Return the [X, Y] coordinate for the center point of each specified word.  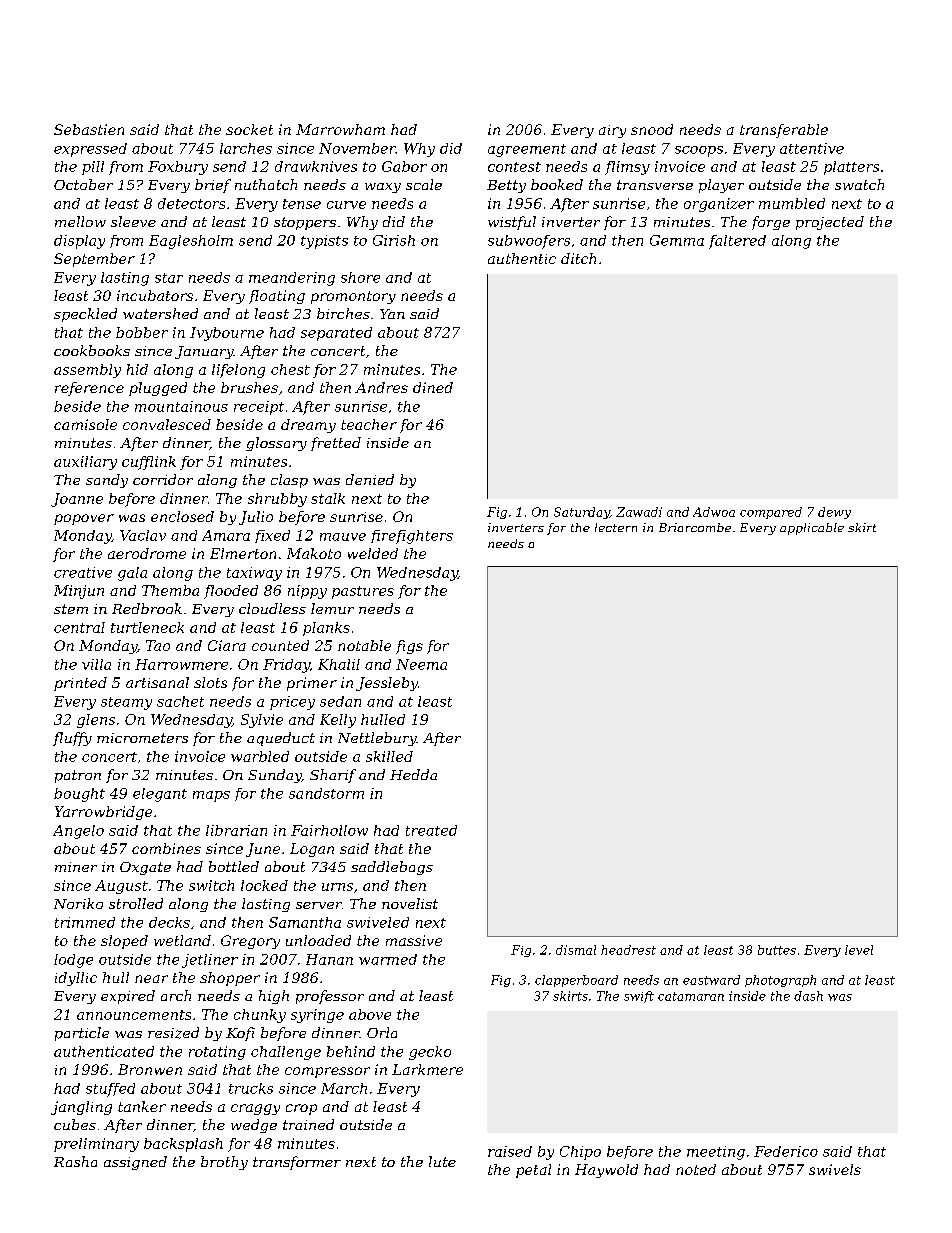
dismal [576, 950]
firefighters [412, 537]
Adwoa [714, 512]
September [94, 260]
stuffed [110, 1090]
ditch [578, 258]
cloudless [272, 608]
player [721, 186]
